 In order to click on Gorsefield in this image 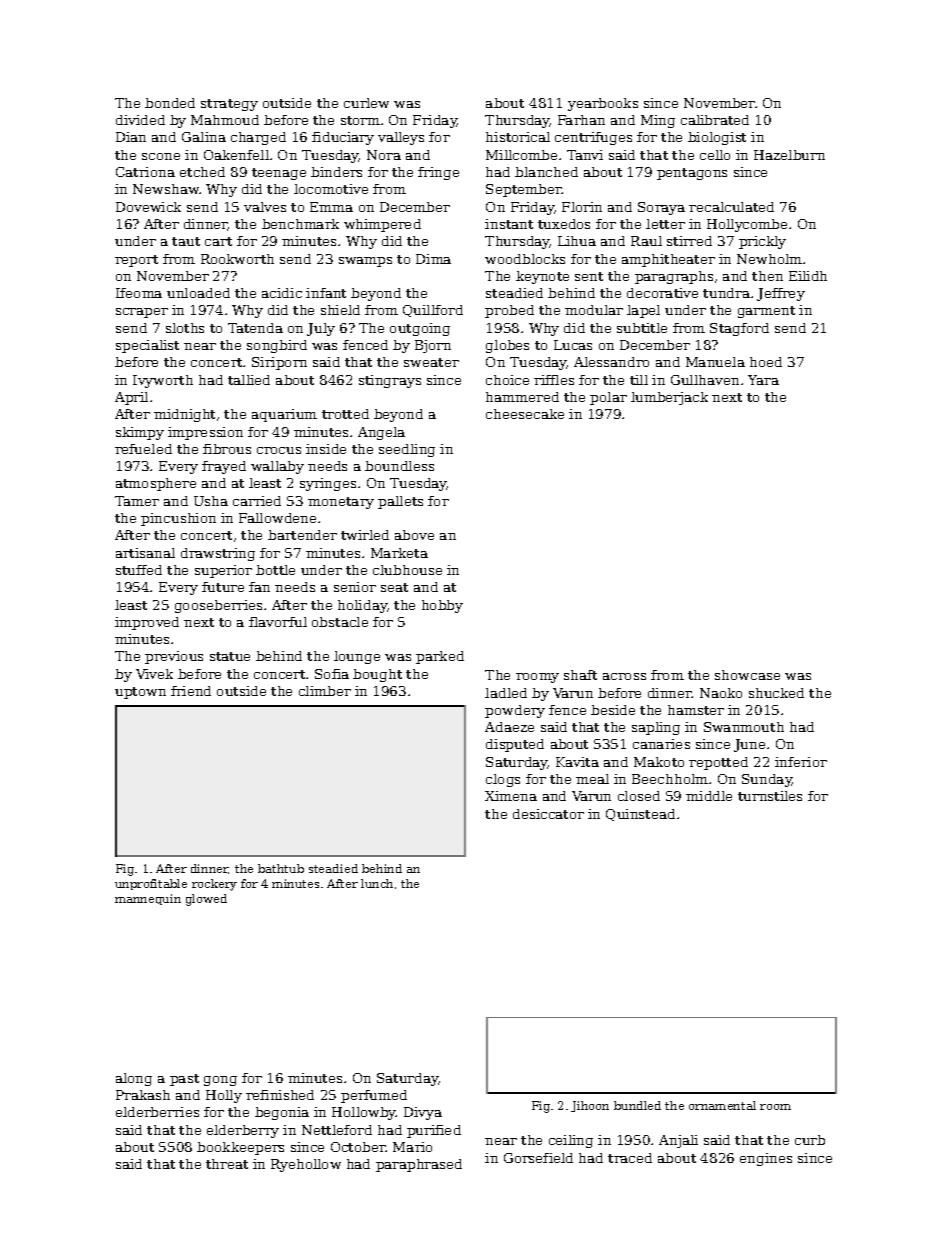, I will do `click(538, 1158)`.
